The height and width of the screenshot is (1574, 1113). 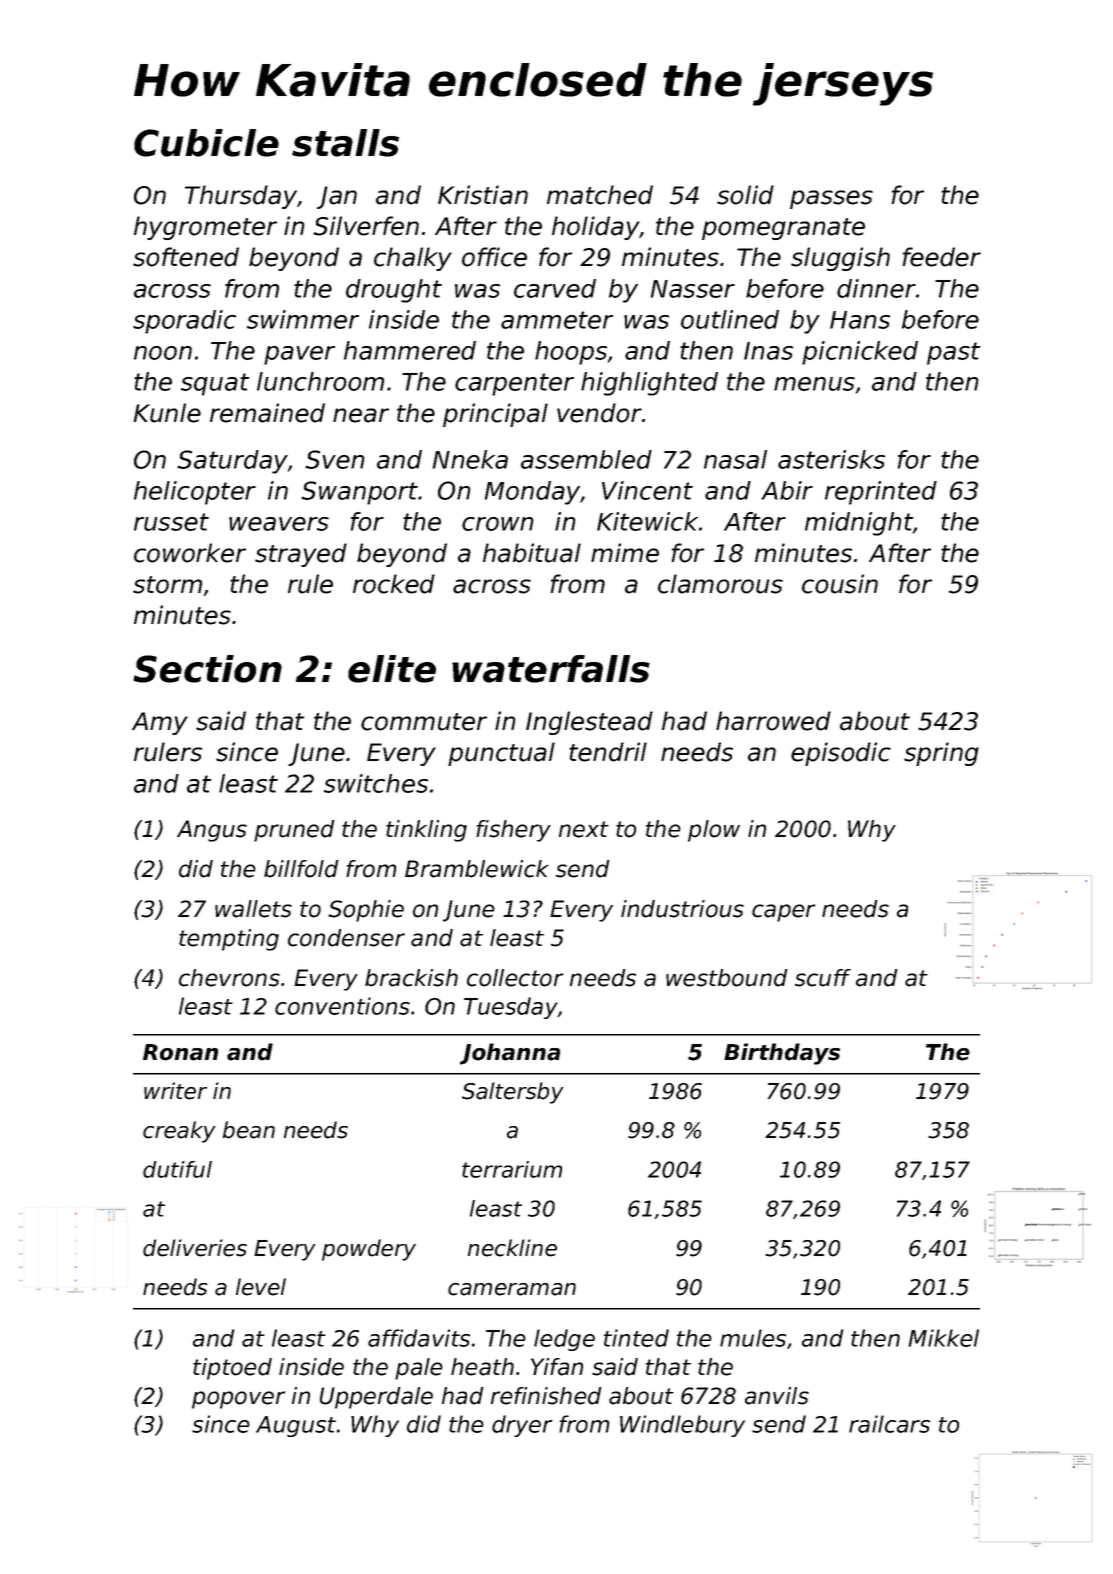 What do you see at coordinates (943, 1338) in the screenshot?
I see `Mikkel` at bounding box center [943, 1338].
